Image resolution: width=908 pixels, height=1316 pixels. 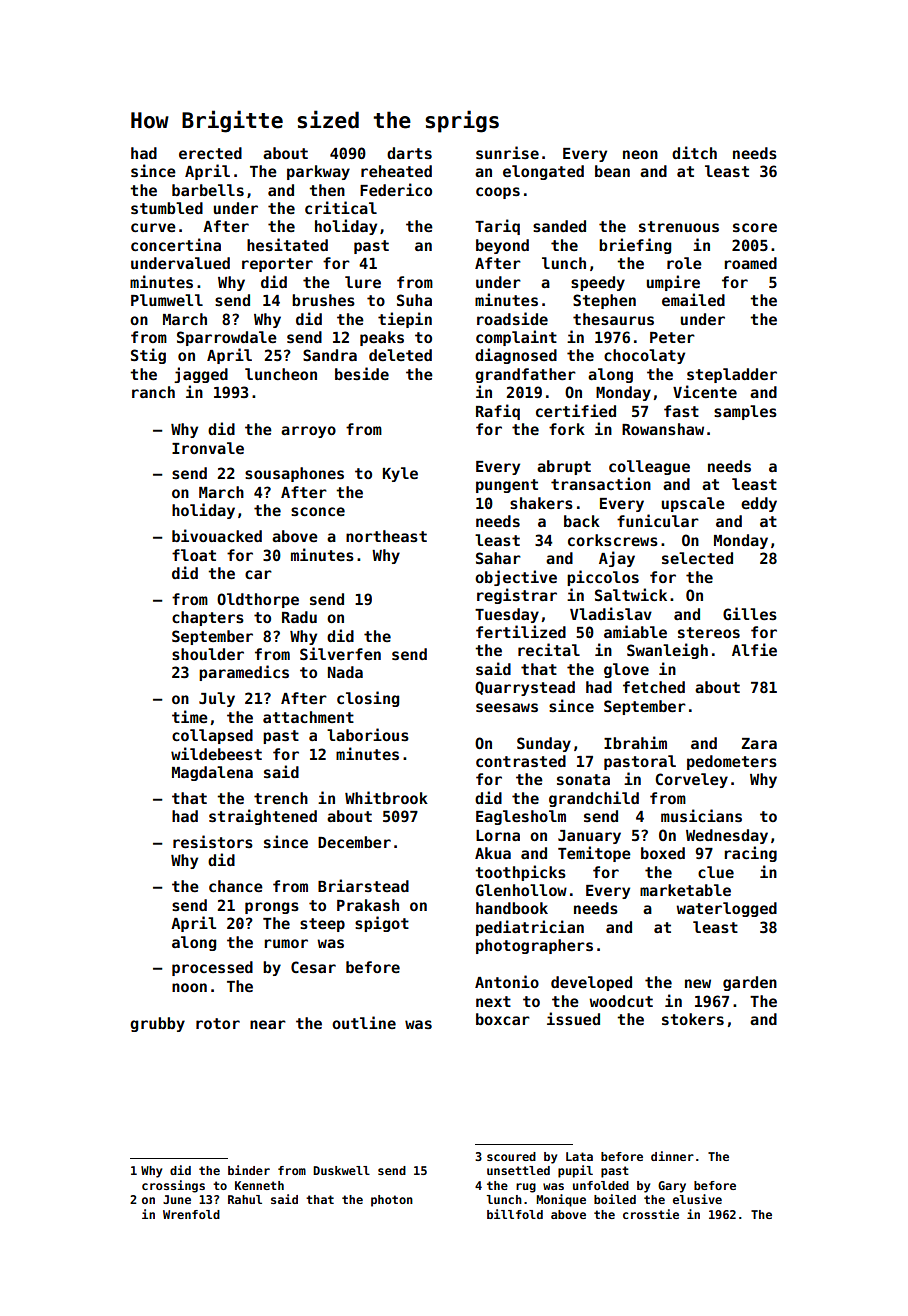 What do you see at coordinates (313, 967) in the page?
I see `Cesar` at bounding box center [313, 967].
